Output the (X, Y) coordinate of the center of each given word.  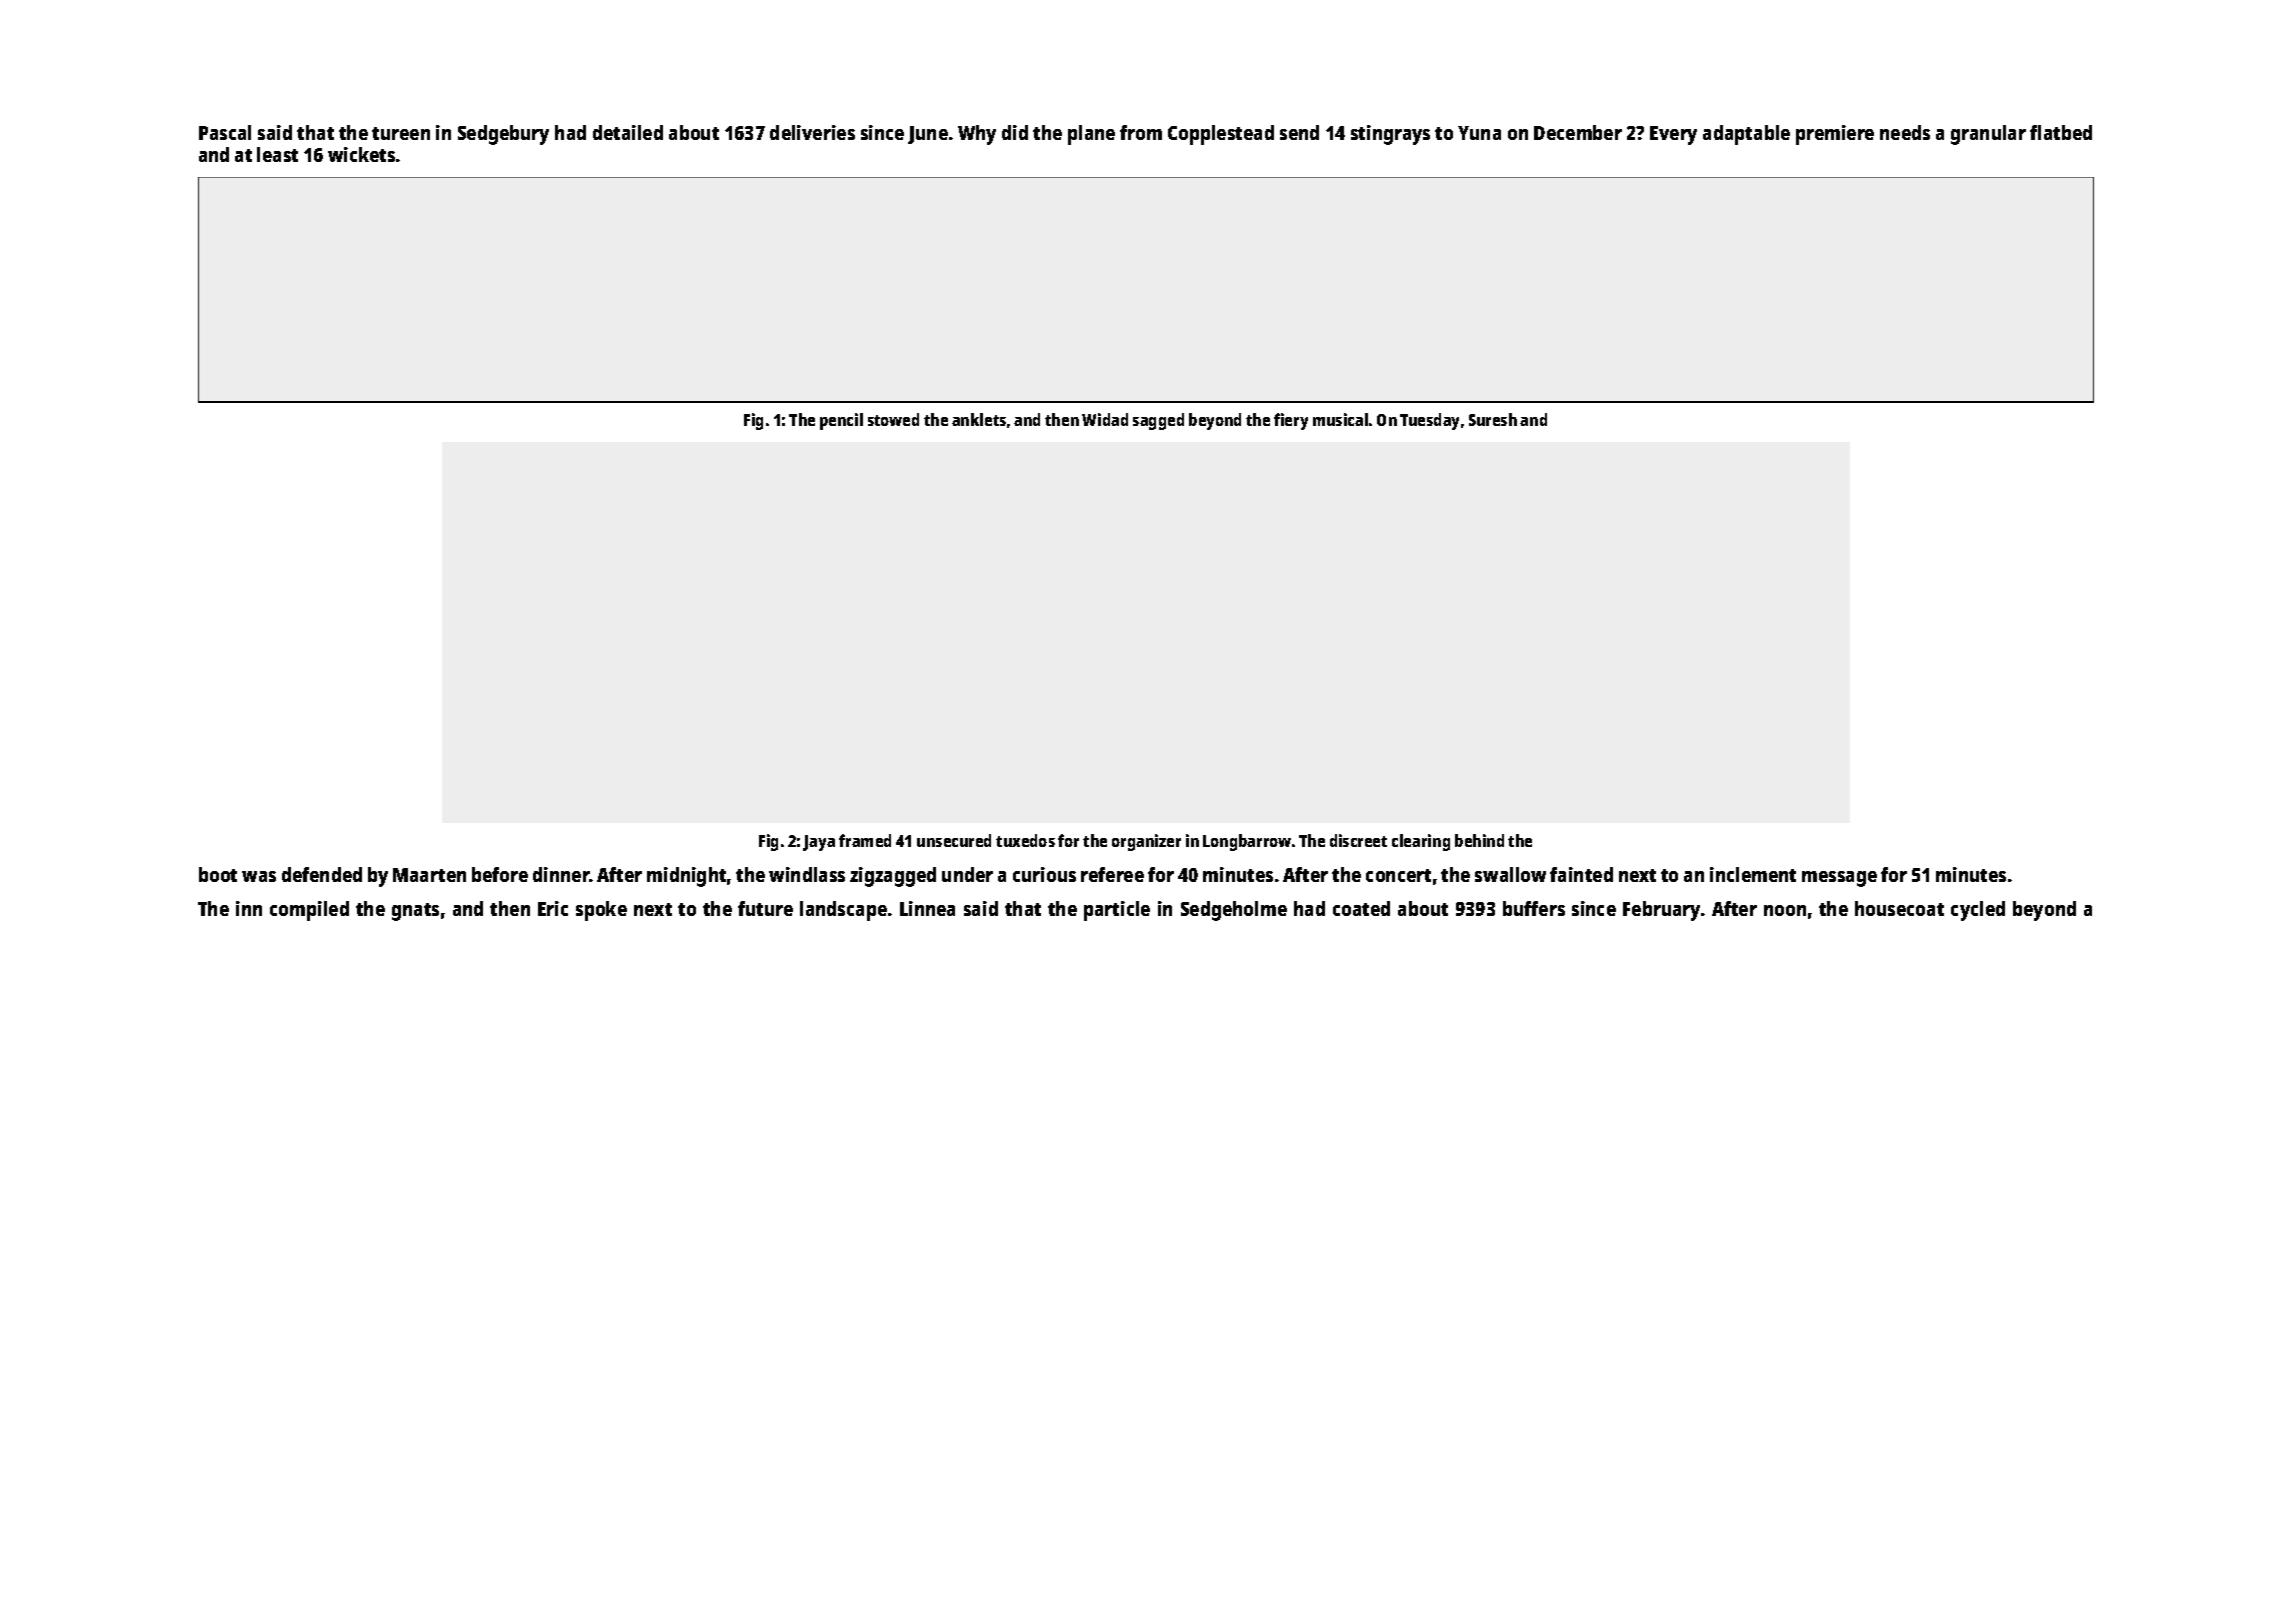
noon (1785, 910)
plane (1091, 135)
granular (1988, 135)
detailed (628, 132)
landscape (843, 911)
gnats (415, 912)
